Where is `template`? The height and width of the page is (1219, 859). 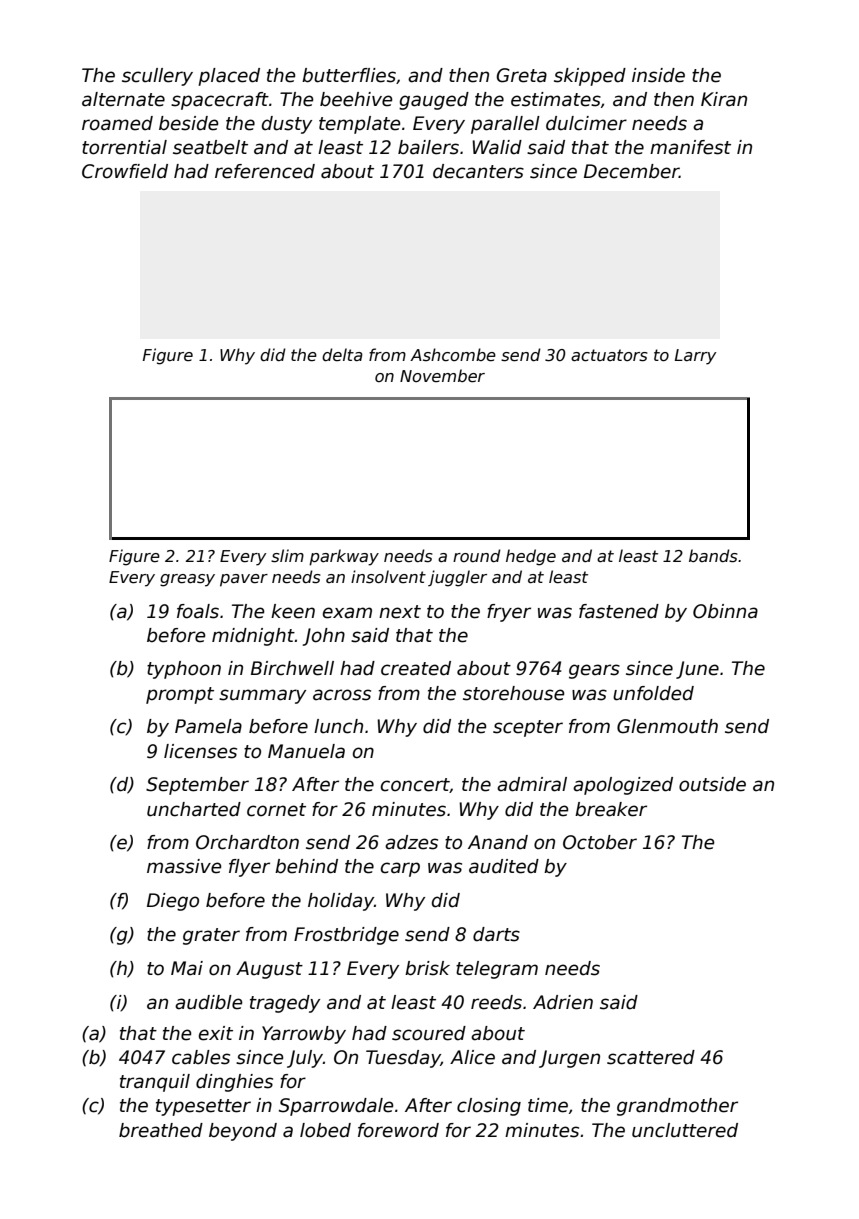
template is located at coordinates (360, 125).
